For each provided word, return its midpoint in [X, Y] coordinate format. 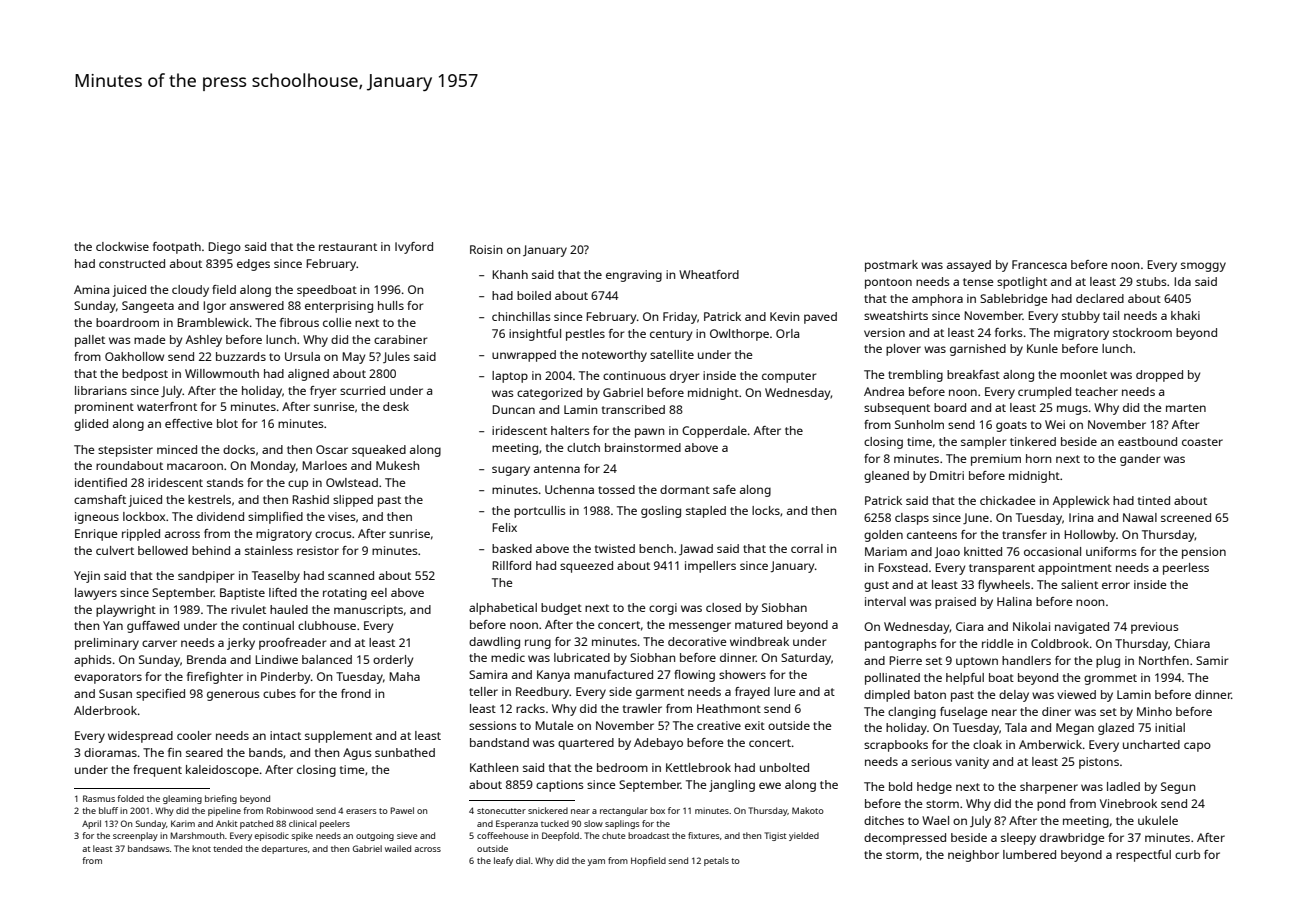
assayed [969, 266]
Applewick [1081, 502]
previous [1155, 628]
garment [660, 693]
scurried [362, 390]
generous [233, 696]
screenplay [135, 836]
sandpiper [206, 577]
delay [1014, 696]
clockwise [122, 246]
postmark [891, 266]
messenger [700, 627]
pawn [649, 433]
